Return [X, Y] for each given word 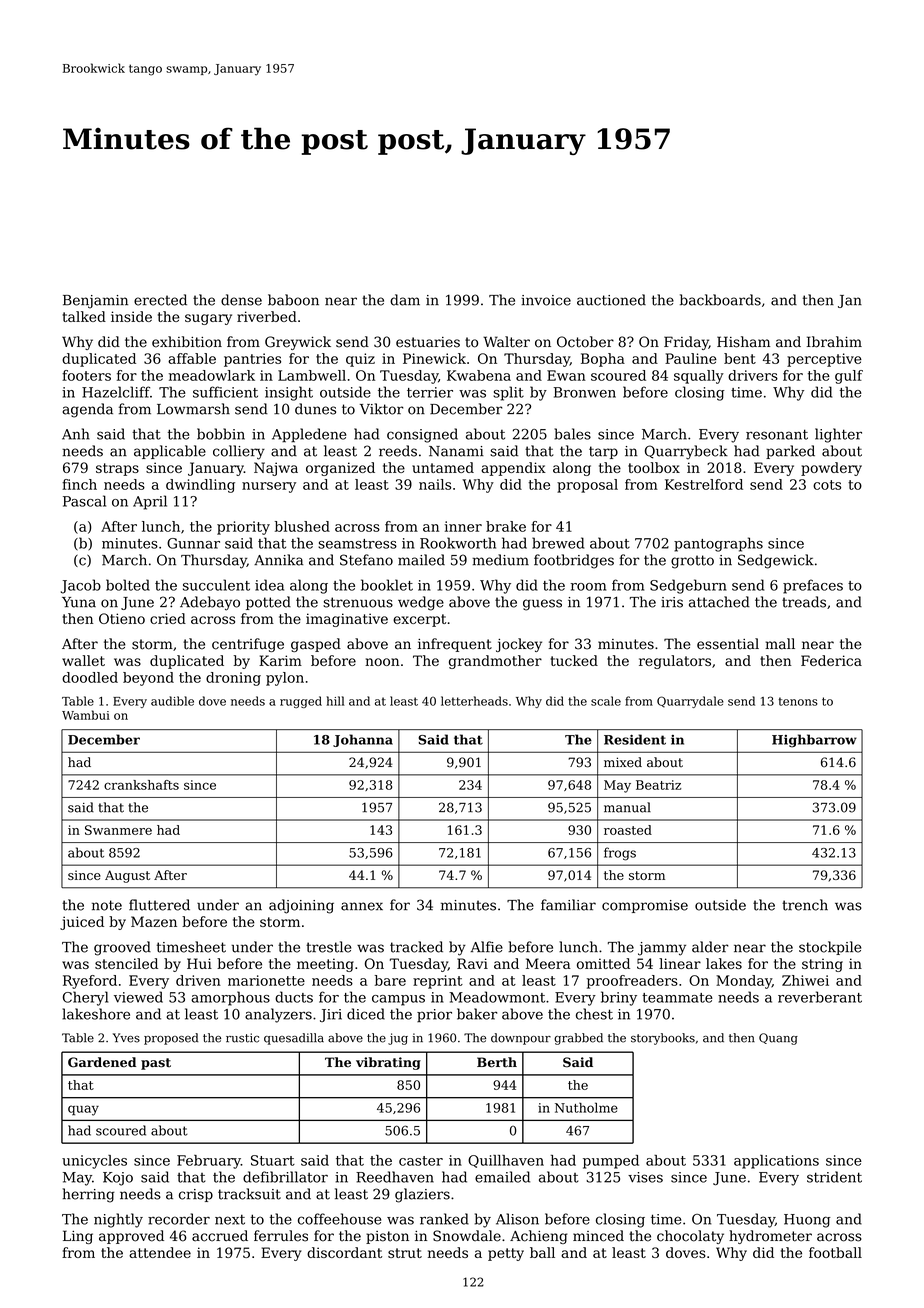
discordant [344, 1252]
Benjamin [95, 302]
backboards [720, 300]
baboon [293, 300]
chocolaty [690, 1237]
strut [405, 1253]
